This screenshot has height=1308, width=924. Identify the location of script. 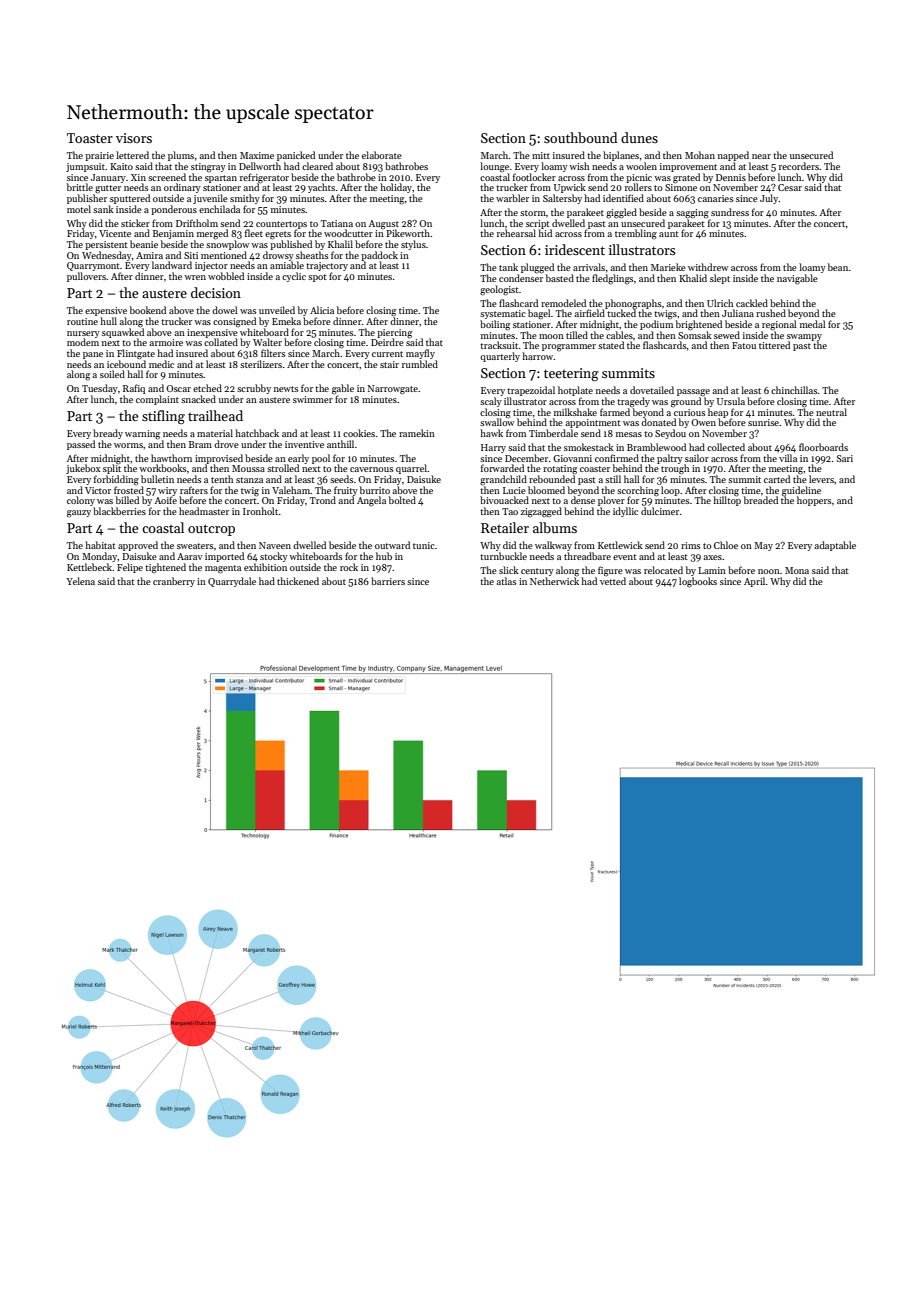
(538, 224).
